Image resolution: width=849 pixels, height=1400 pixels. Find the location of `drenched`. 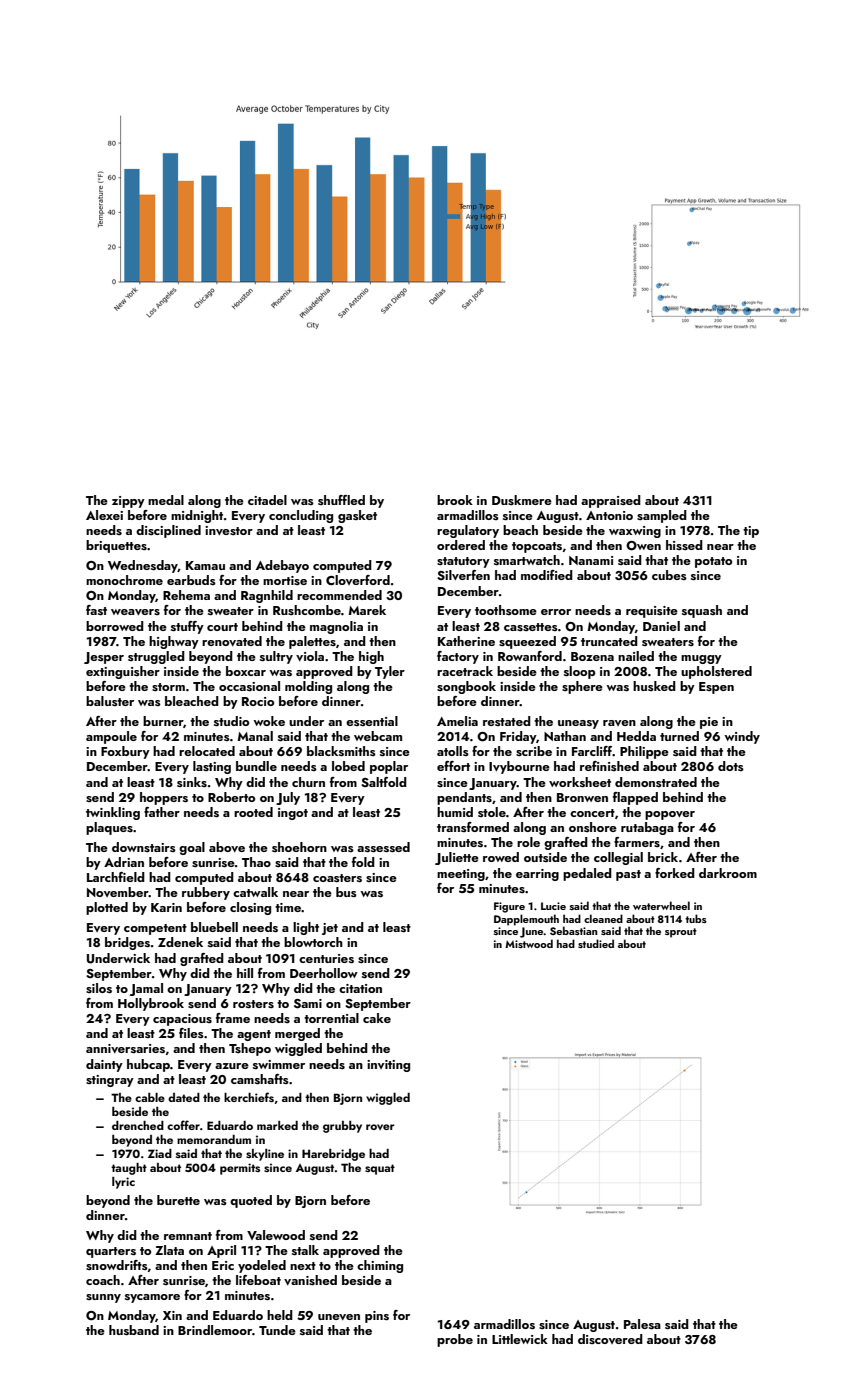

drenched is located at coordinates (138, 1125).
